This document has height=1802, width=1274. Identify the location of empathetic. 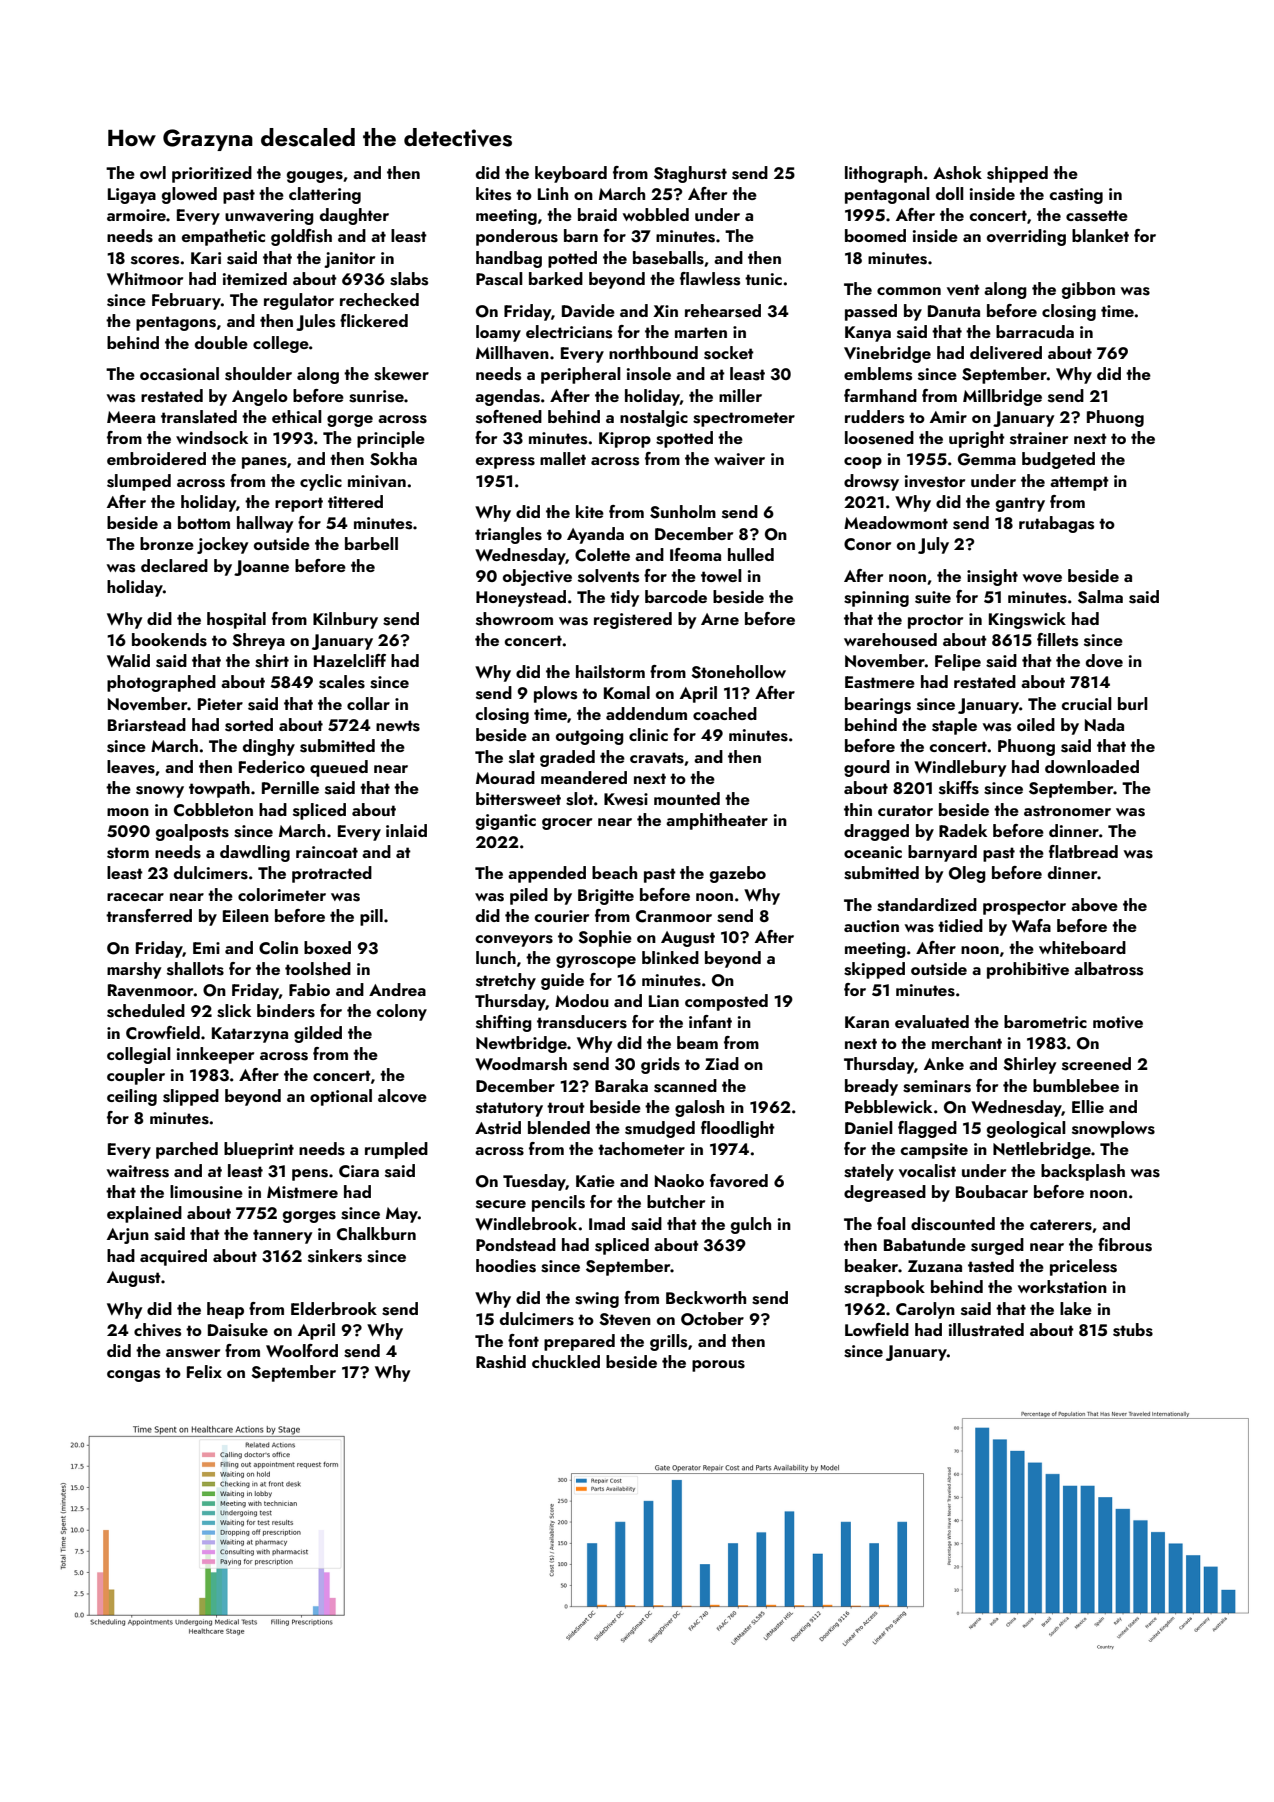
(223, 237).
